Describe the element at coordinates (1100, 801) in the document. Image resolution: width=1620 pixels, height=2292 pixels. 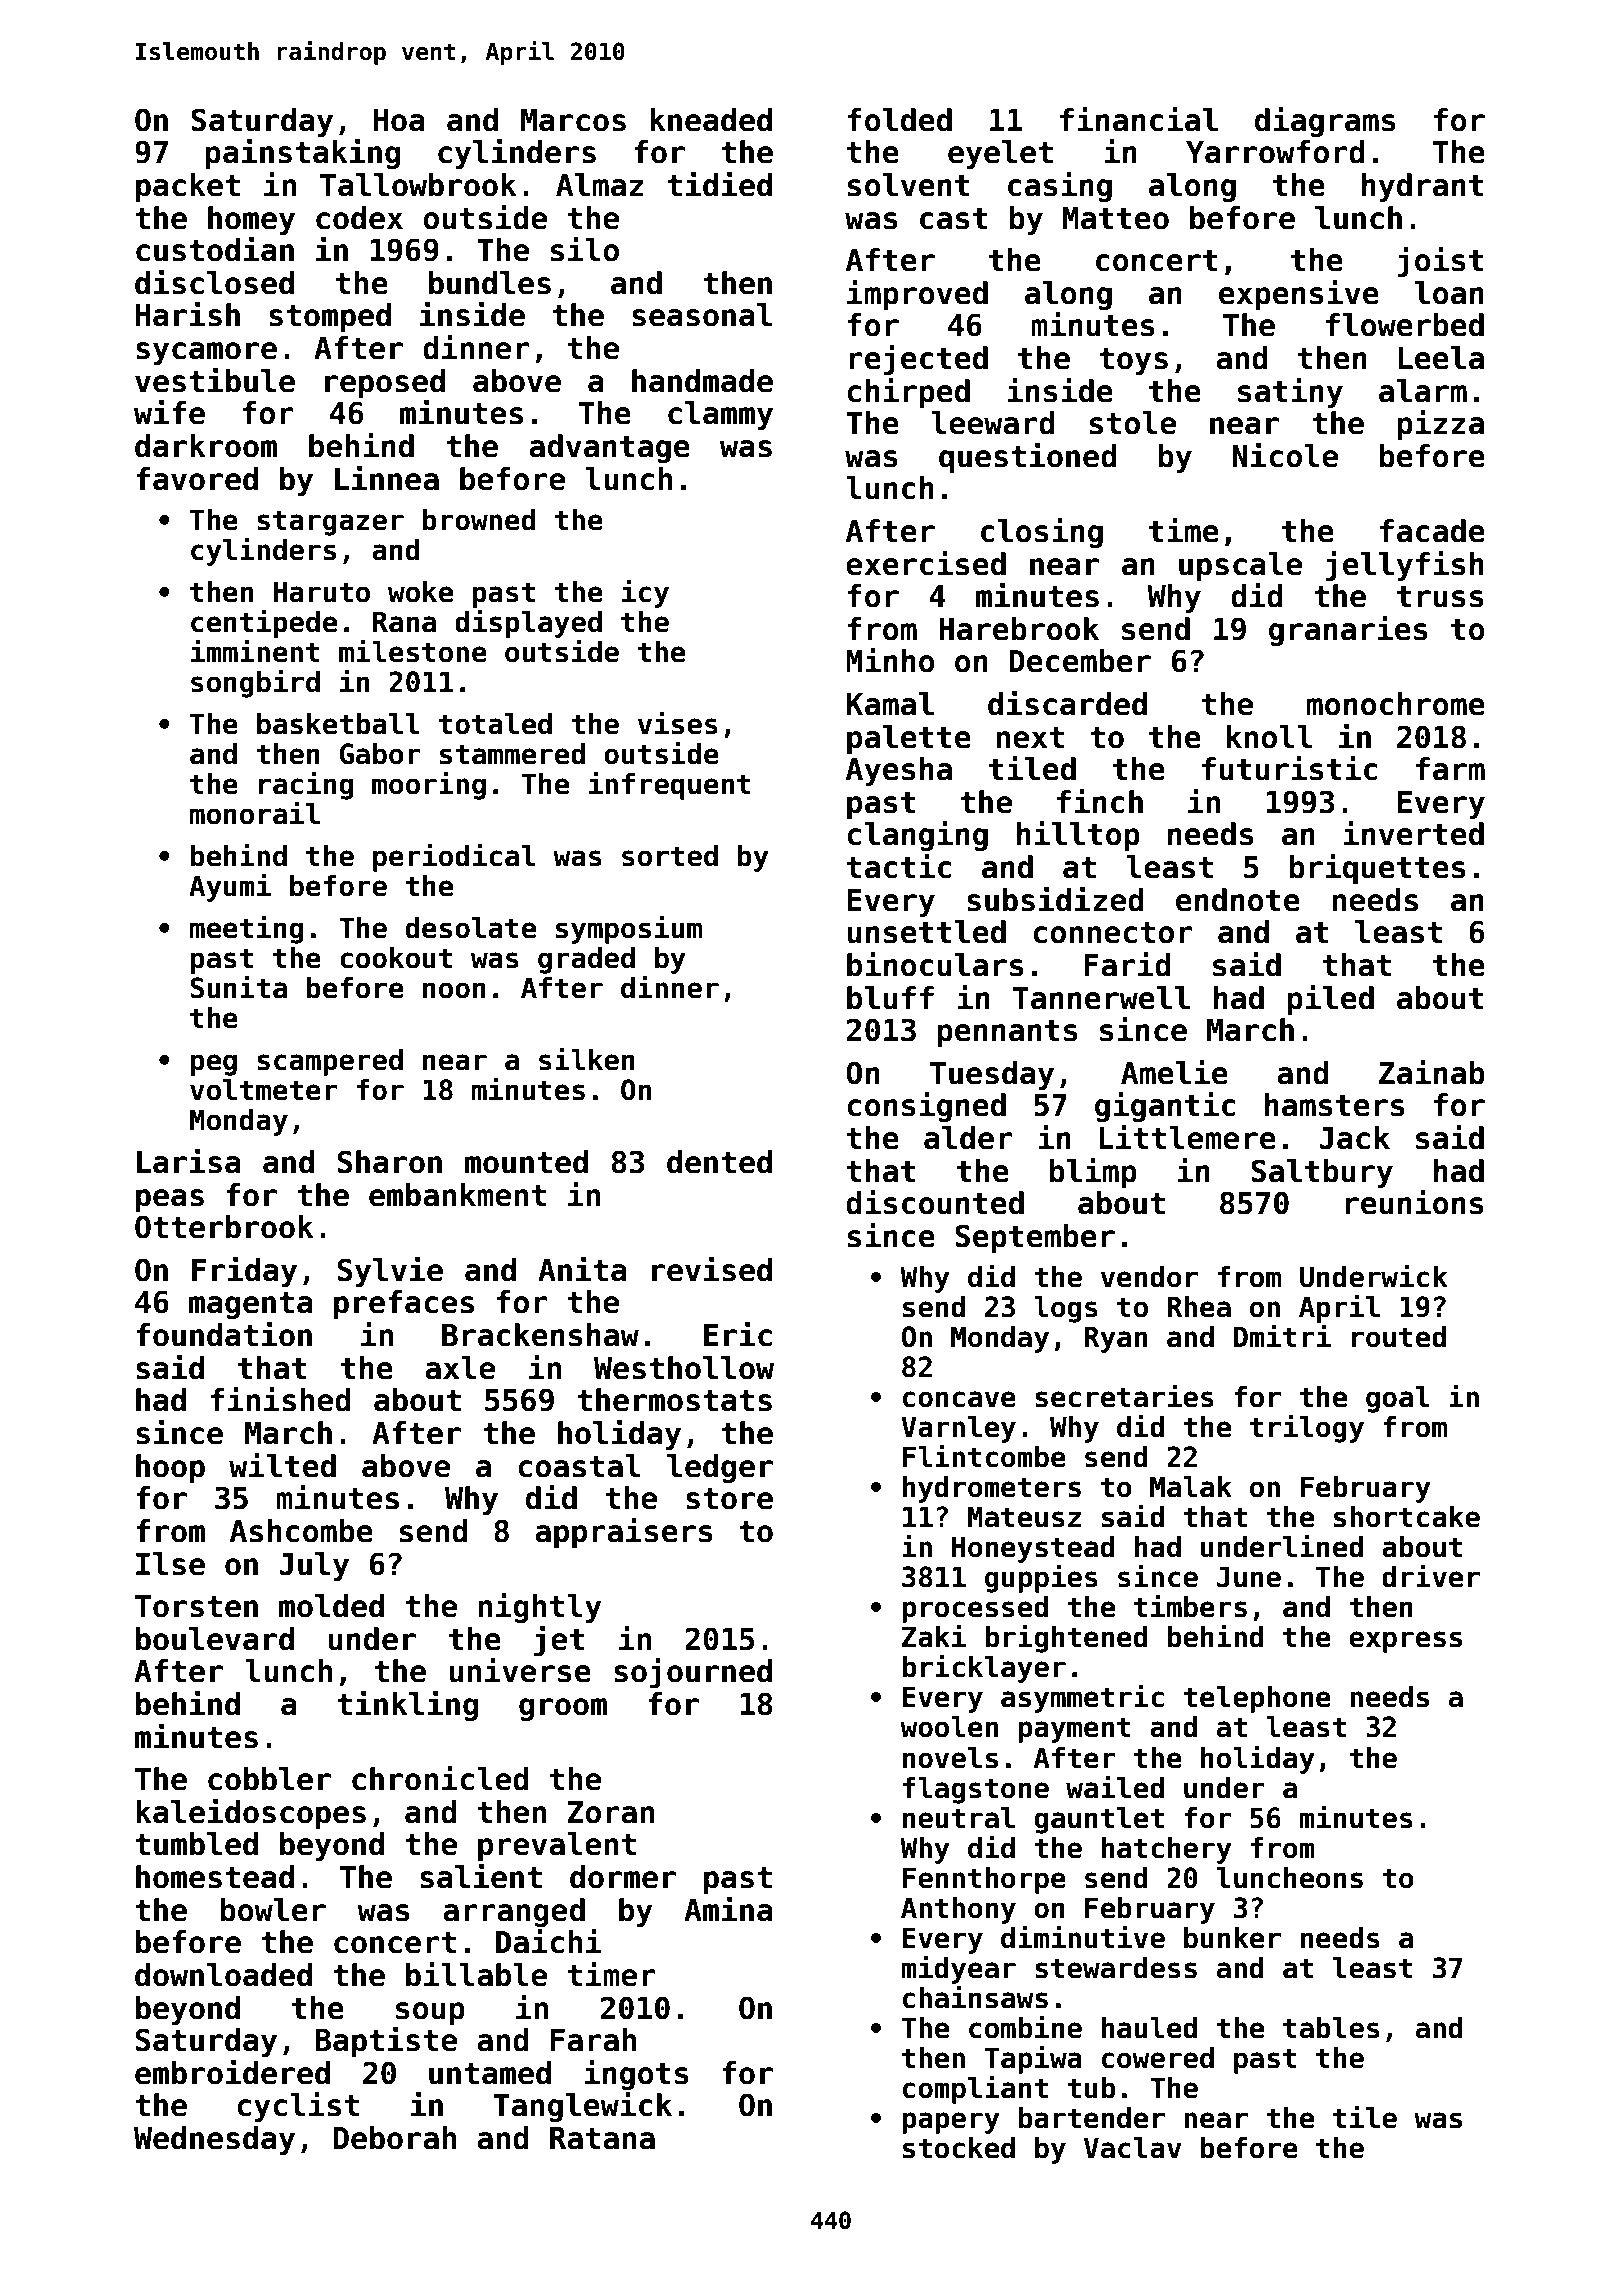
I see `finch` at that location.
